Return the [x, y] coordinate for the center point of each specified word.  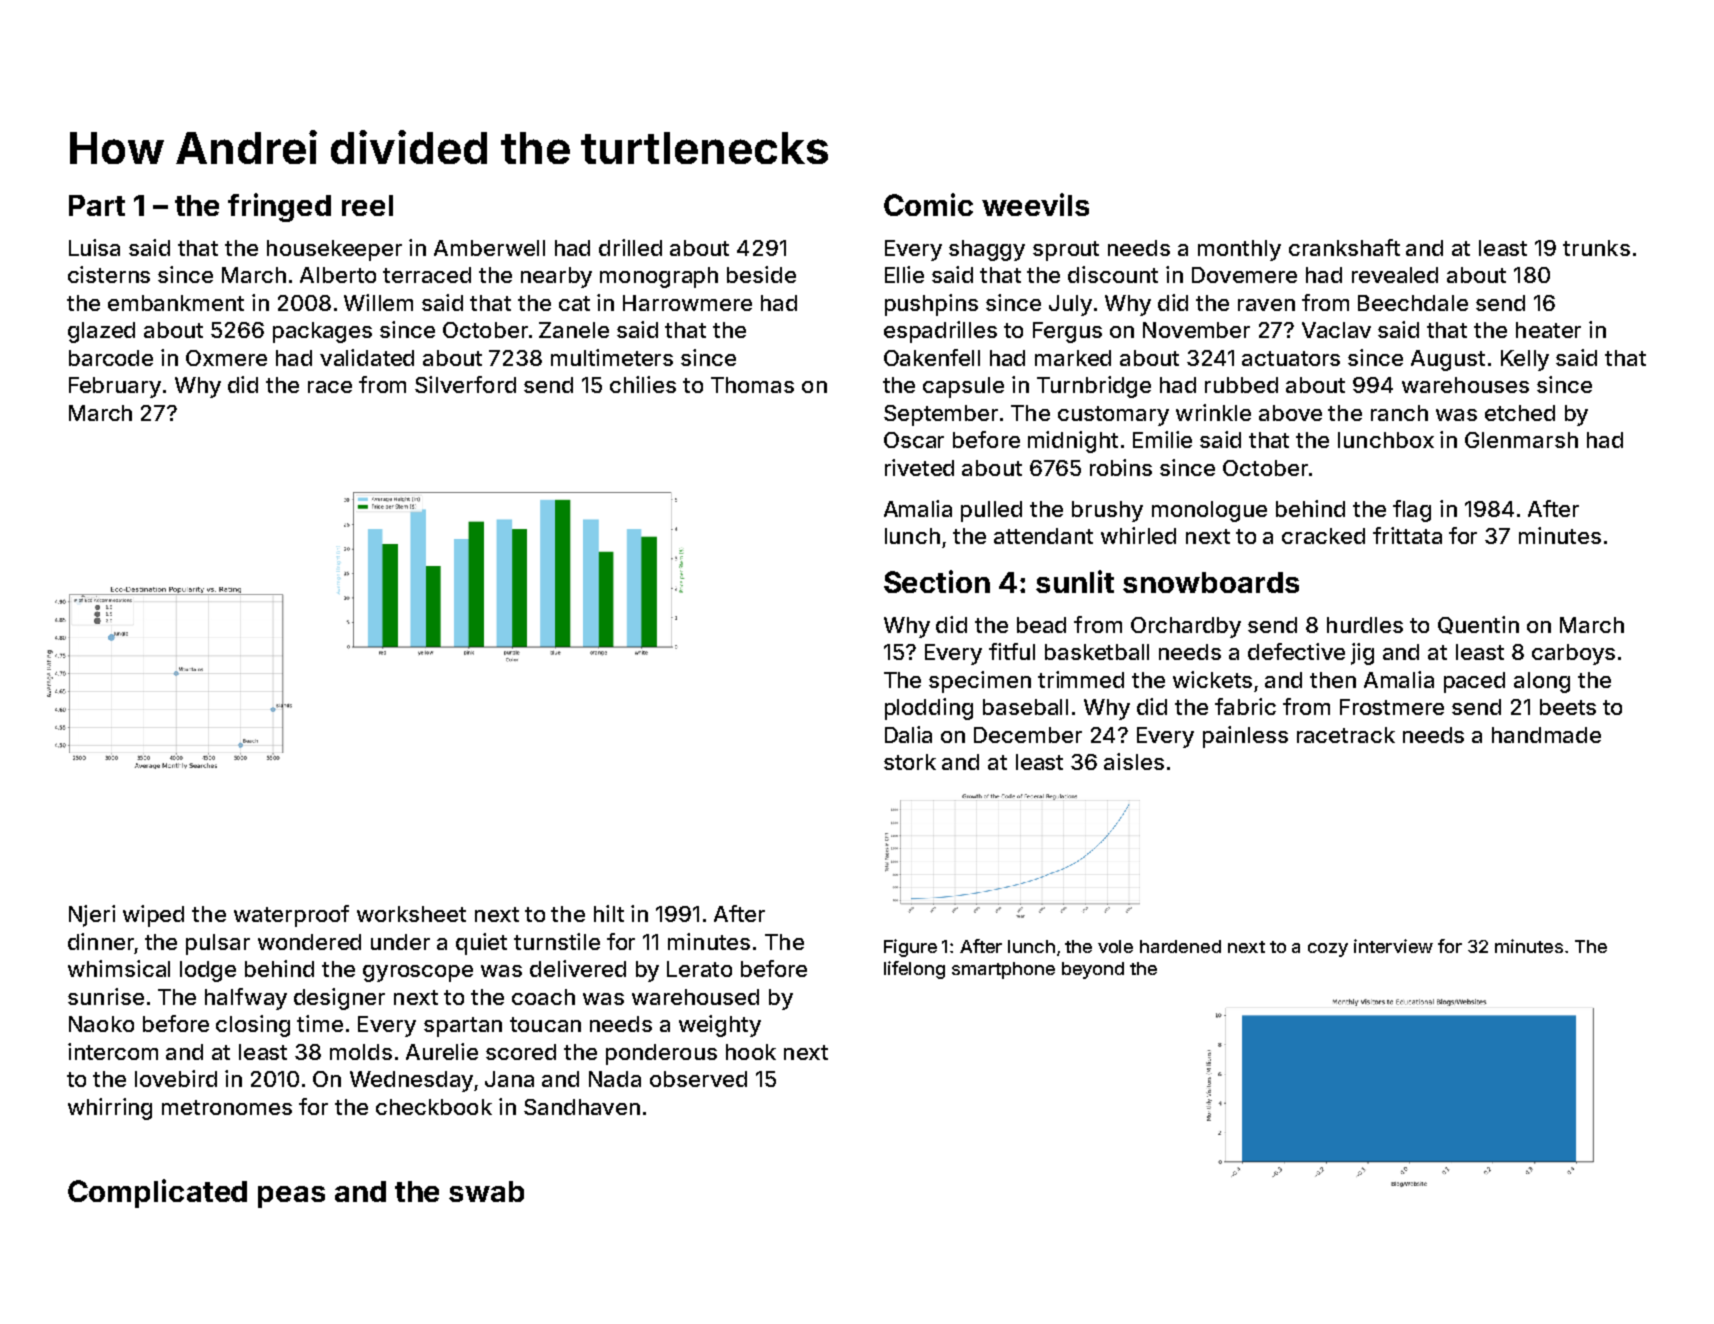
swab [486, 1191]
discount [1113, 274]
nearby [556, 277]
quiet [481, 944]
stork [910, 762]
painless [1245, 737]
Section [937, 581]
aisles [1134, 761]
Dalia [908, 734]
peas [291, 1197]
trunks [1596, 248]
